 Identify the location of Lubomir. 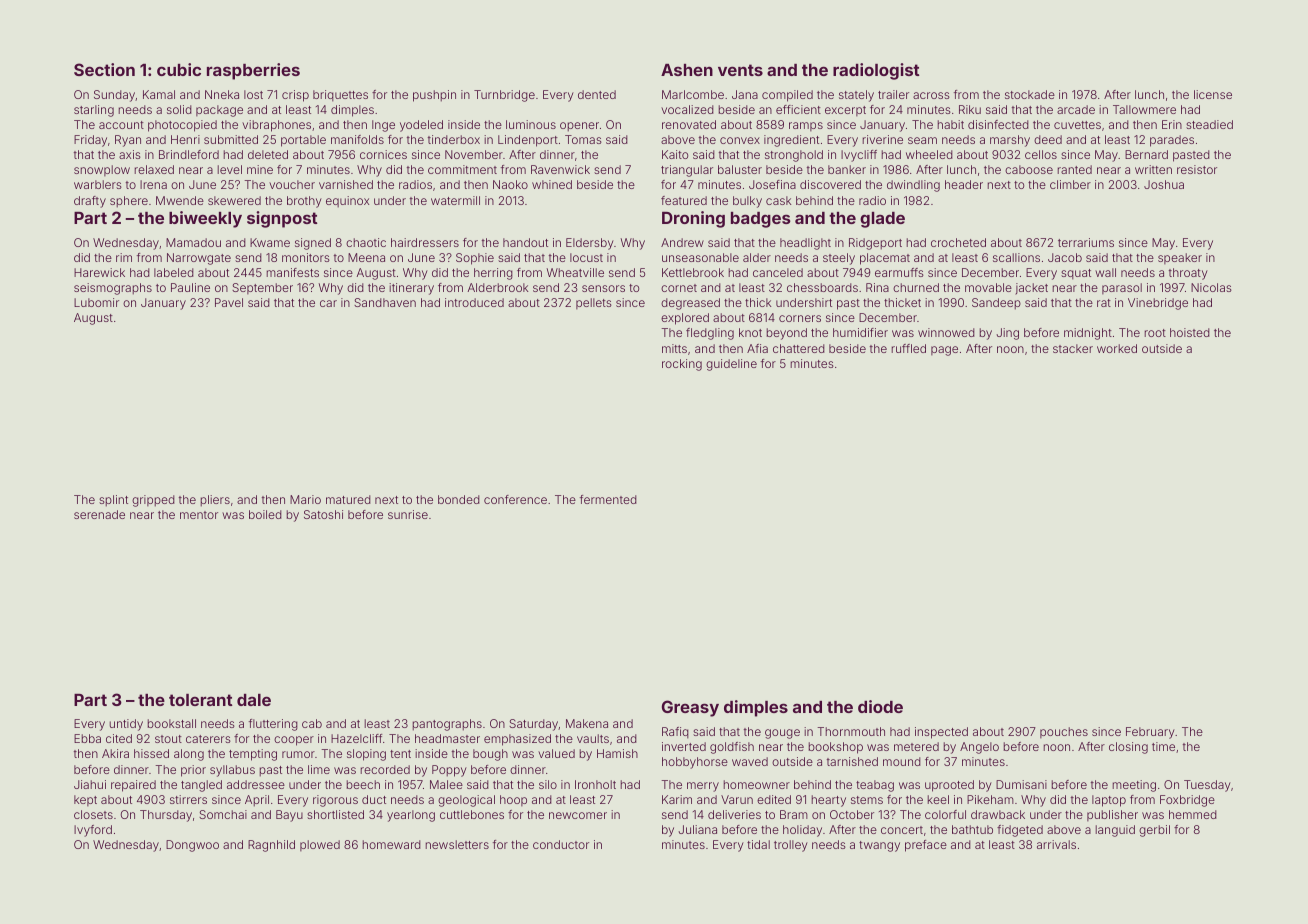
(96, 302).
